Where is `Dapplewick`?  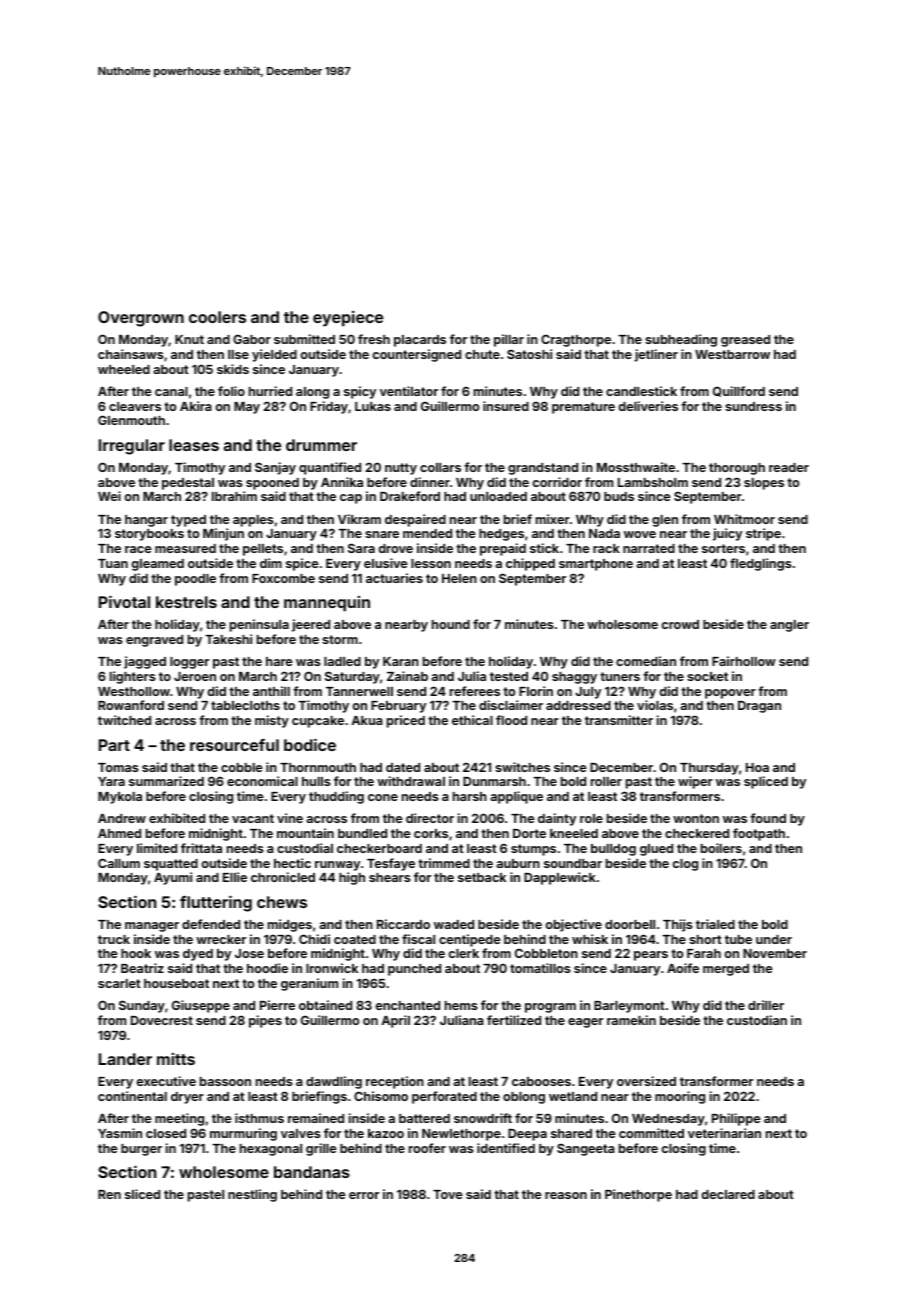 Dapplewick is located at coordinates (560, 878).
